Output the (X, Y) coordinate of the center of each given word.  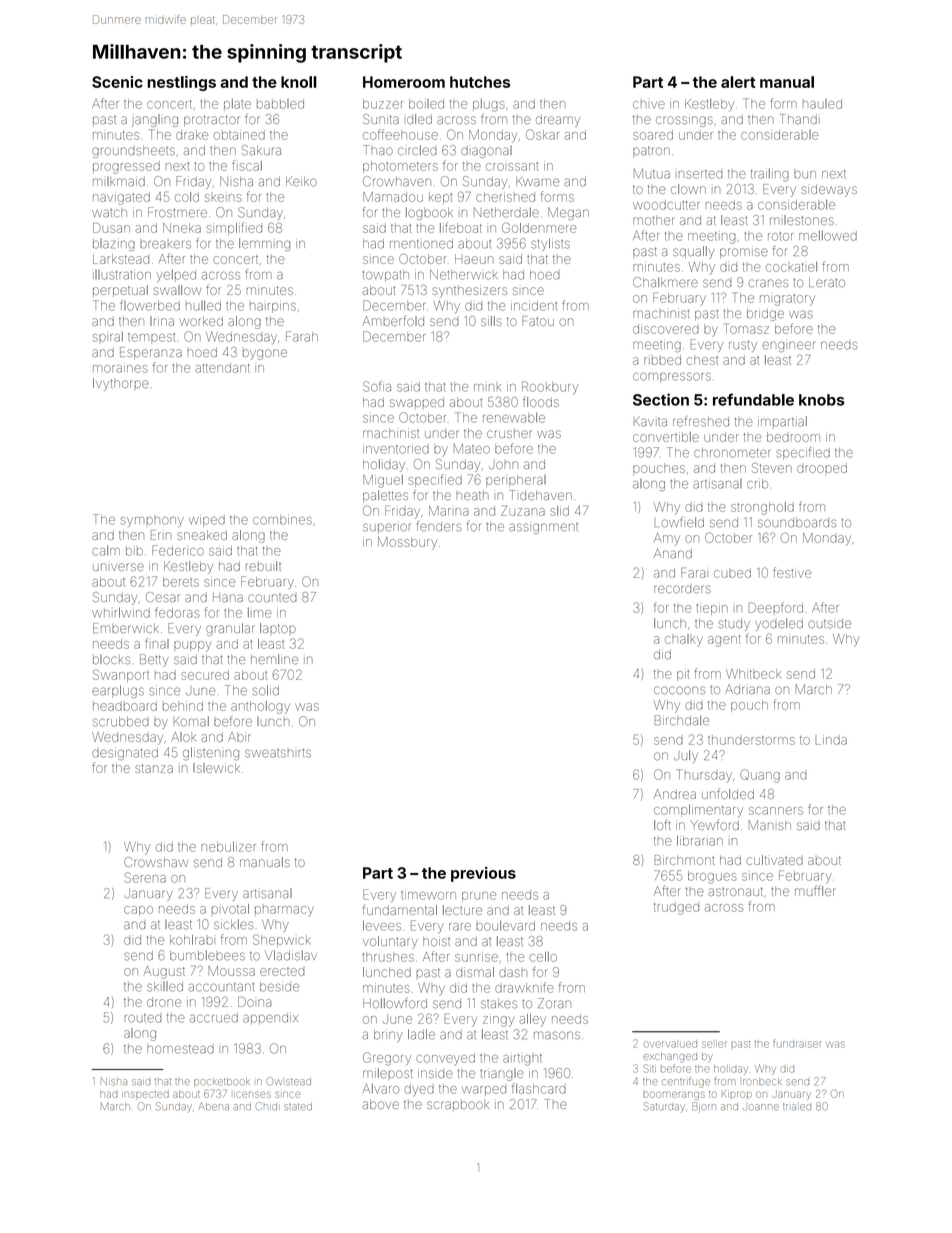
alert (738, 82)
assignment (543, 528)
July (686, 756)
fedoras (177, 612)
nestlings (182, 83)
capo (138, 911)
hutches (480, 82)
